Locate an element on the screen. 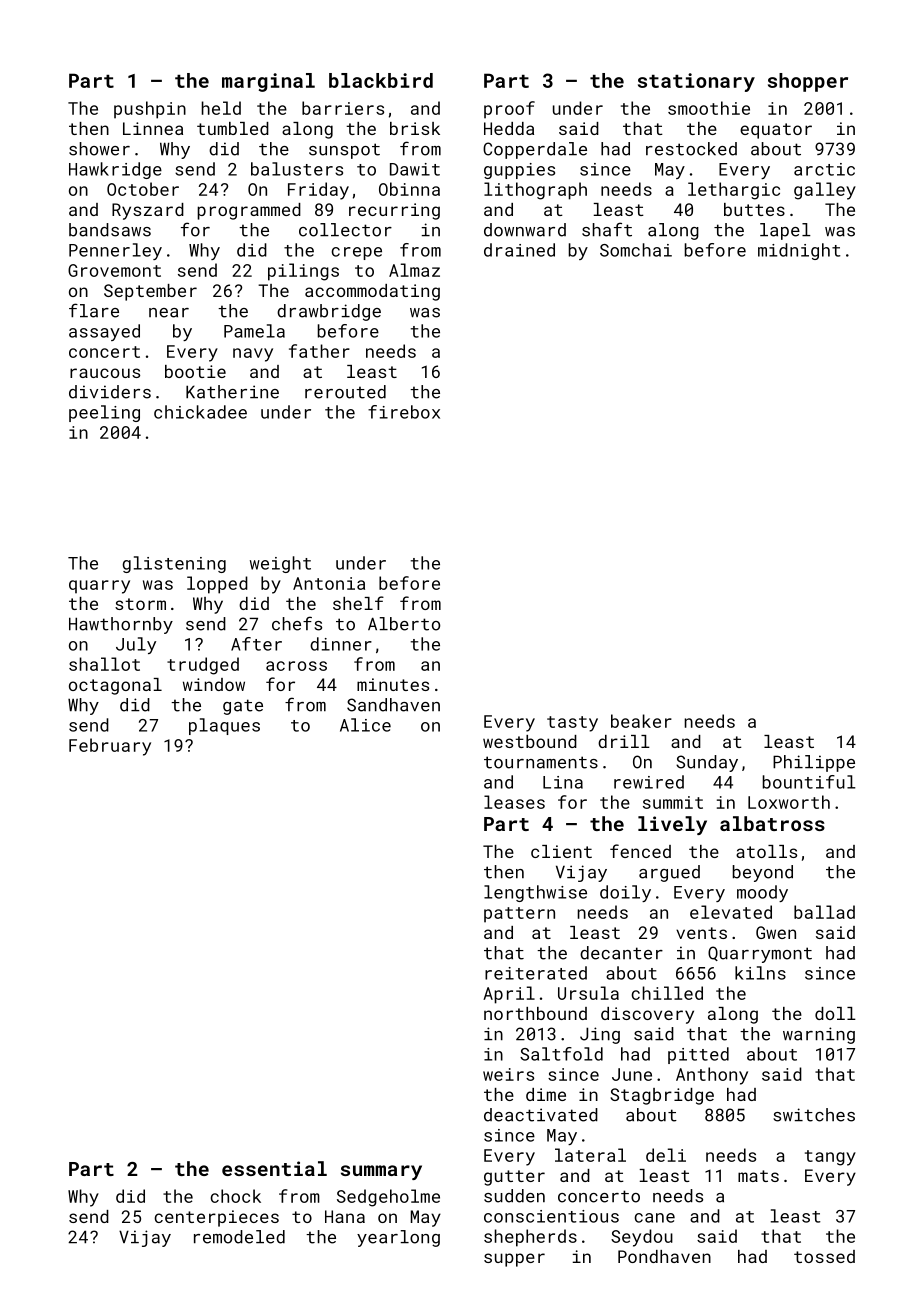 The height and width of the screenshot is (1314, 924). accommodating is located at coordinates (372, 292).
